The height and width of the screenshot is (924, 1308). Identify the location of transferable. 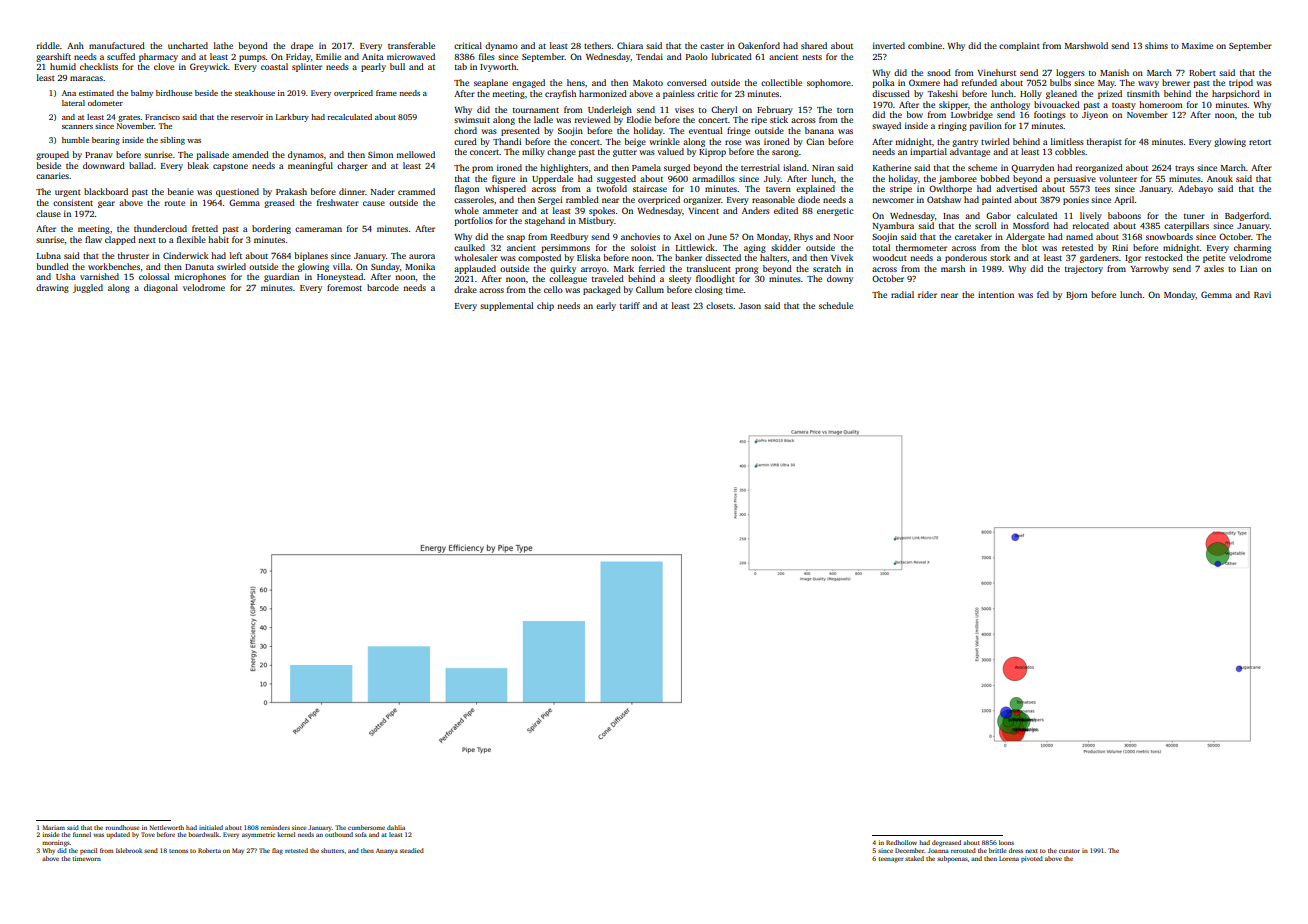
(411, 45).
